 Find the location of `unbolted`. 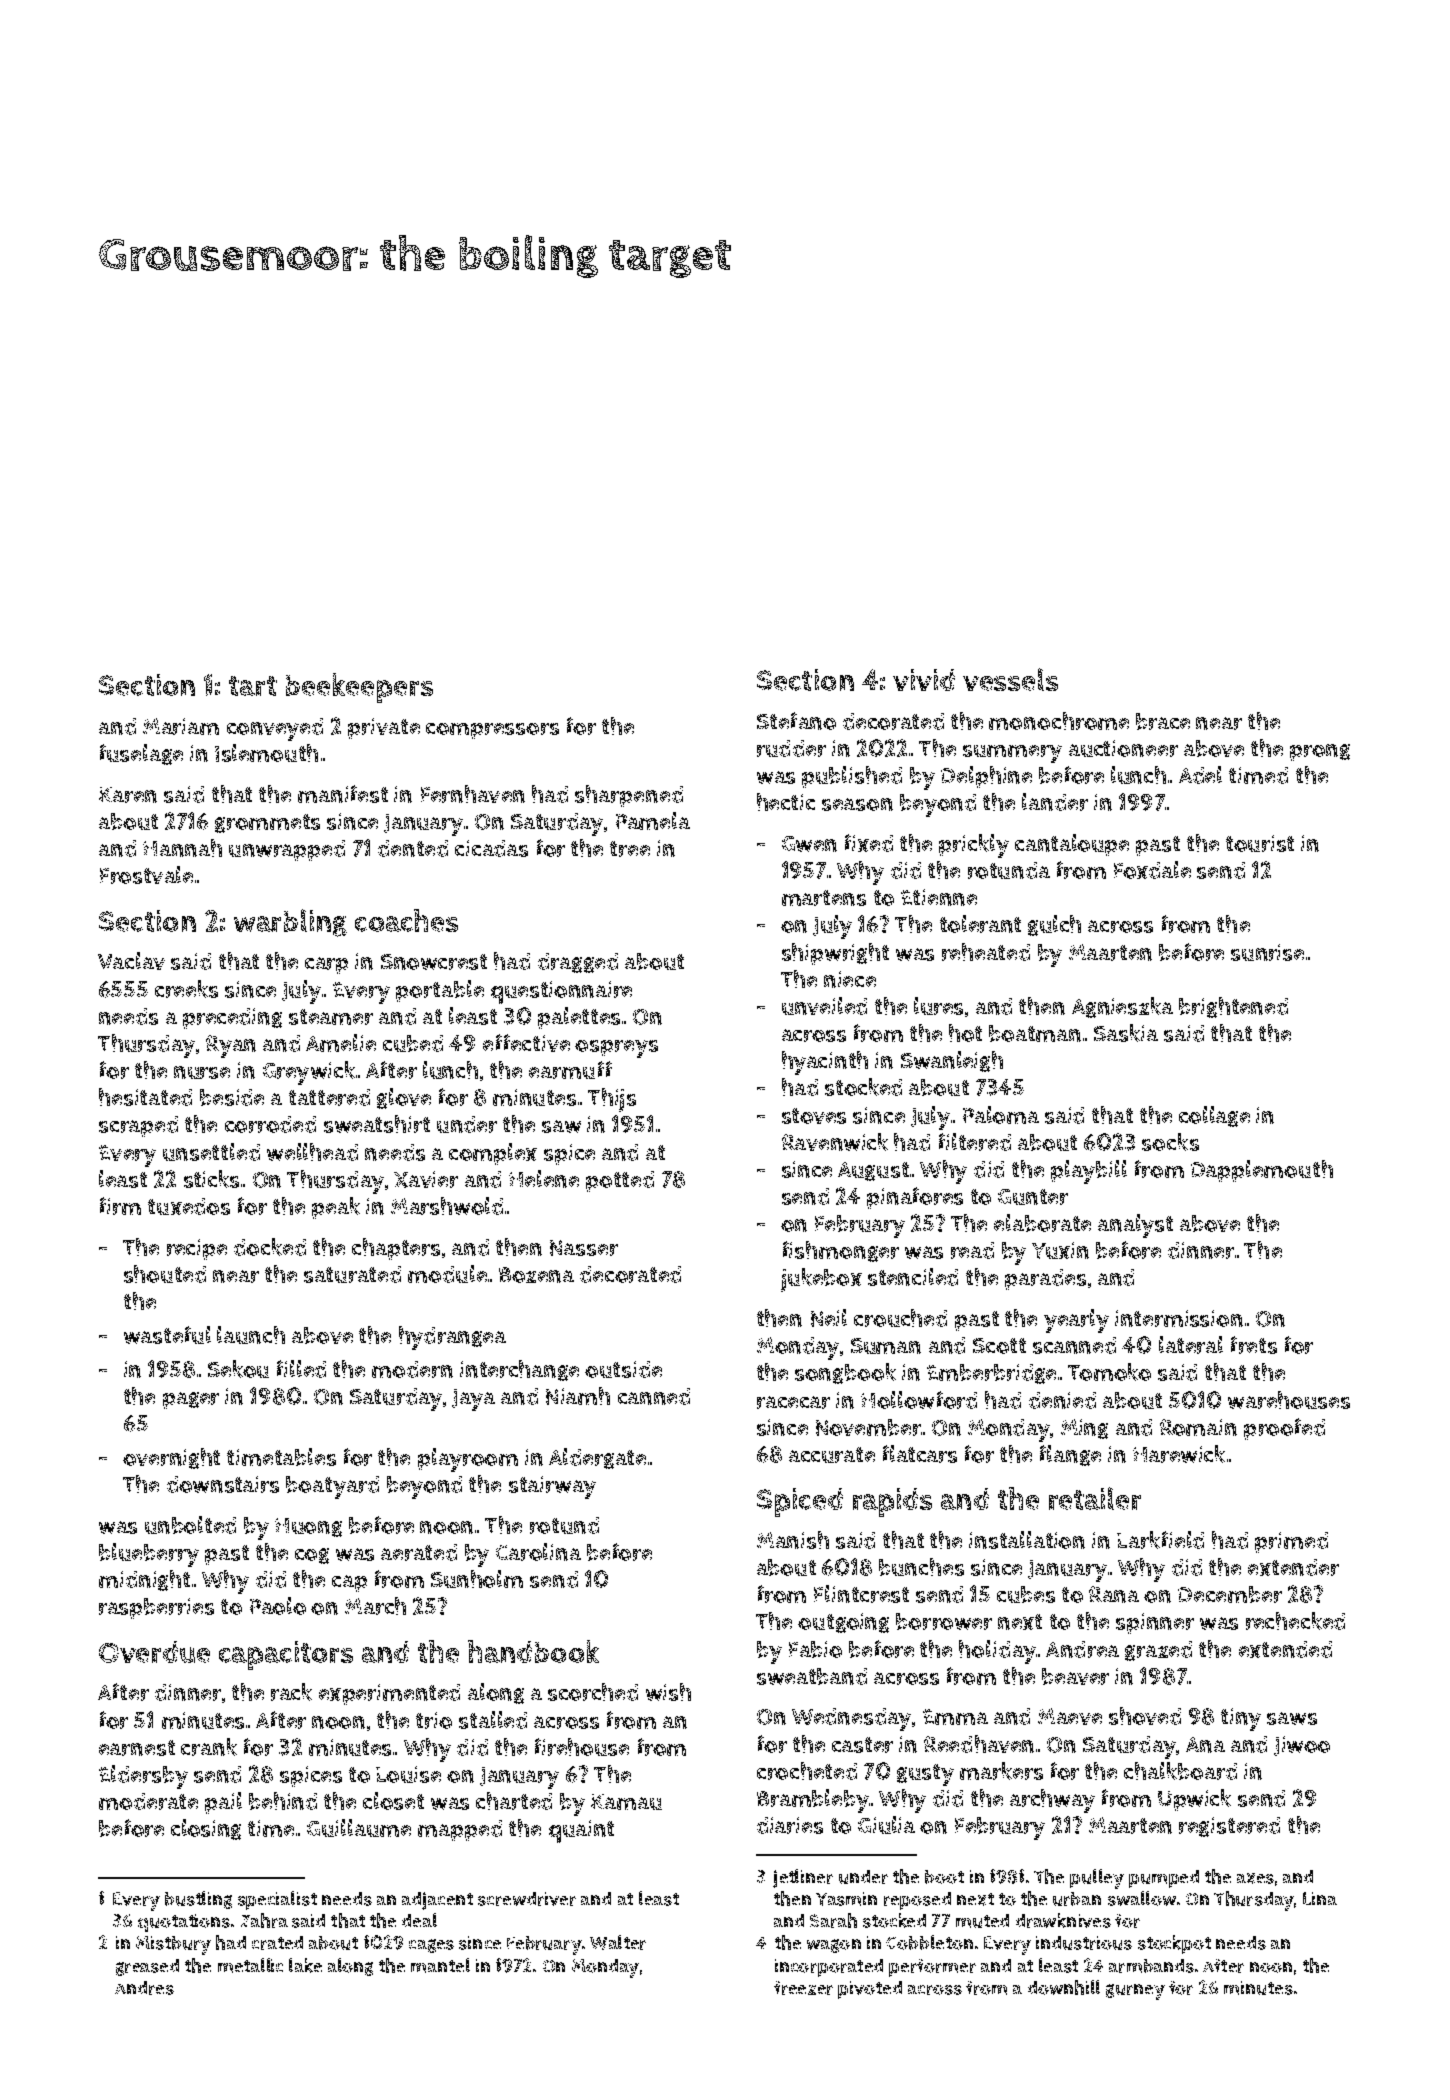

unbolted is located at coordinates (190, 1525).
